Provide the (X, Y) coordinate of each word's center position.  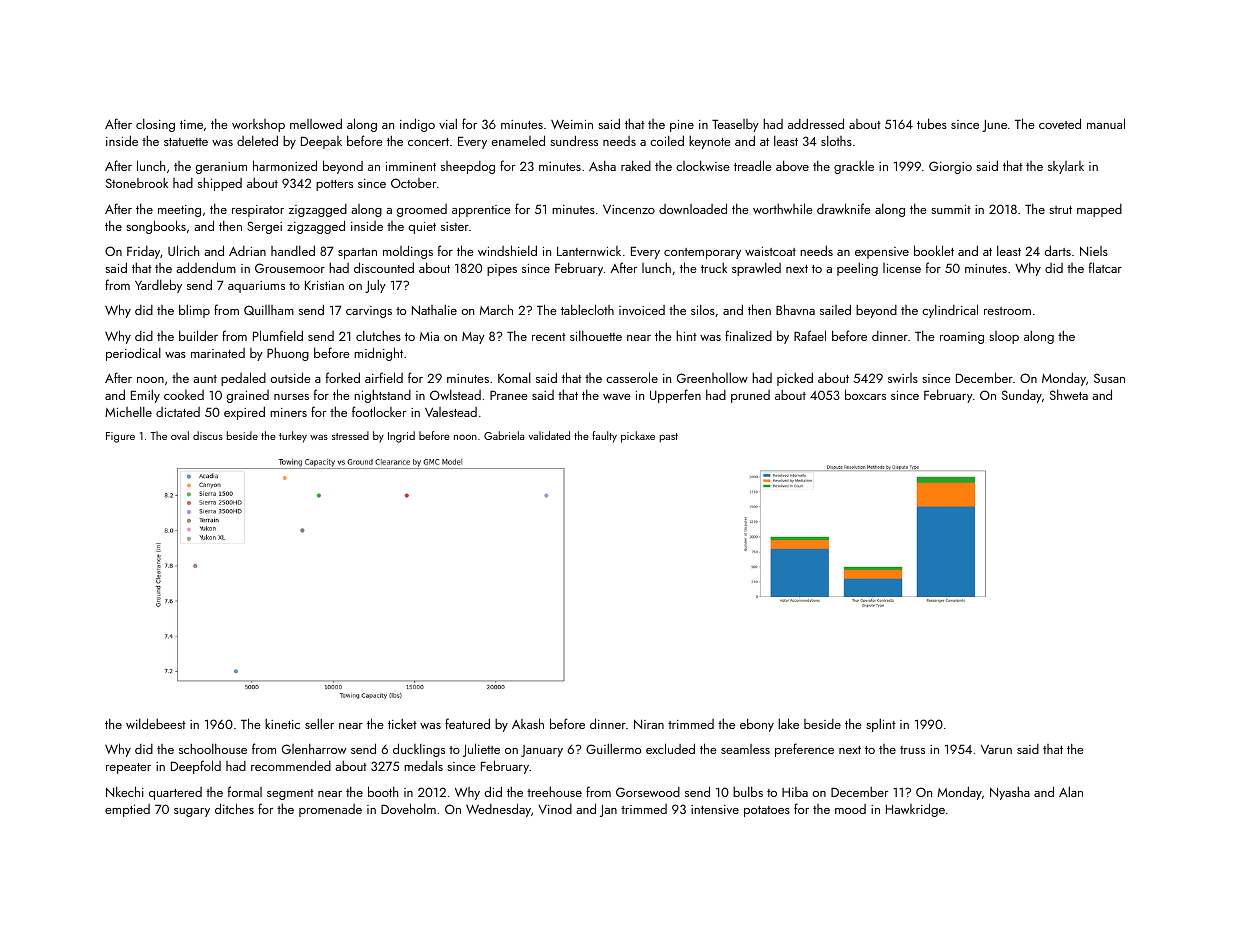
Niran (649, 724)
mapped (1099, 210)
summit (951, 209)
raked (636, 165)
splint (881, 725)
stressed (350, 435)
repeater (128, 768)
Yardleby (158, 286)
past (669, 438)
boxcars (865, 394)
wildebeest (156, 723)
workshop (258, 125)
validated (549, 435)
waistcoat (770, 251)
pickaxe (638, 437)
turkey (293, 437)
